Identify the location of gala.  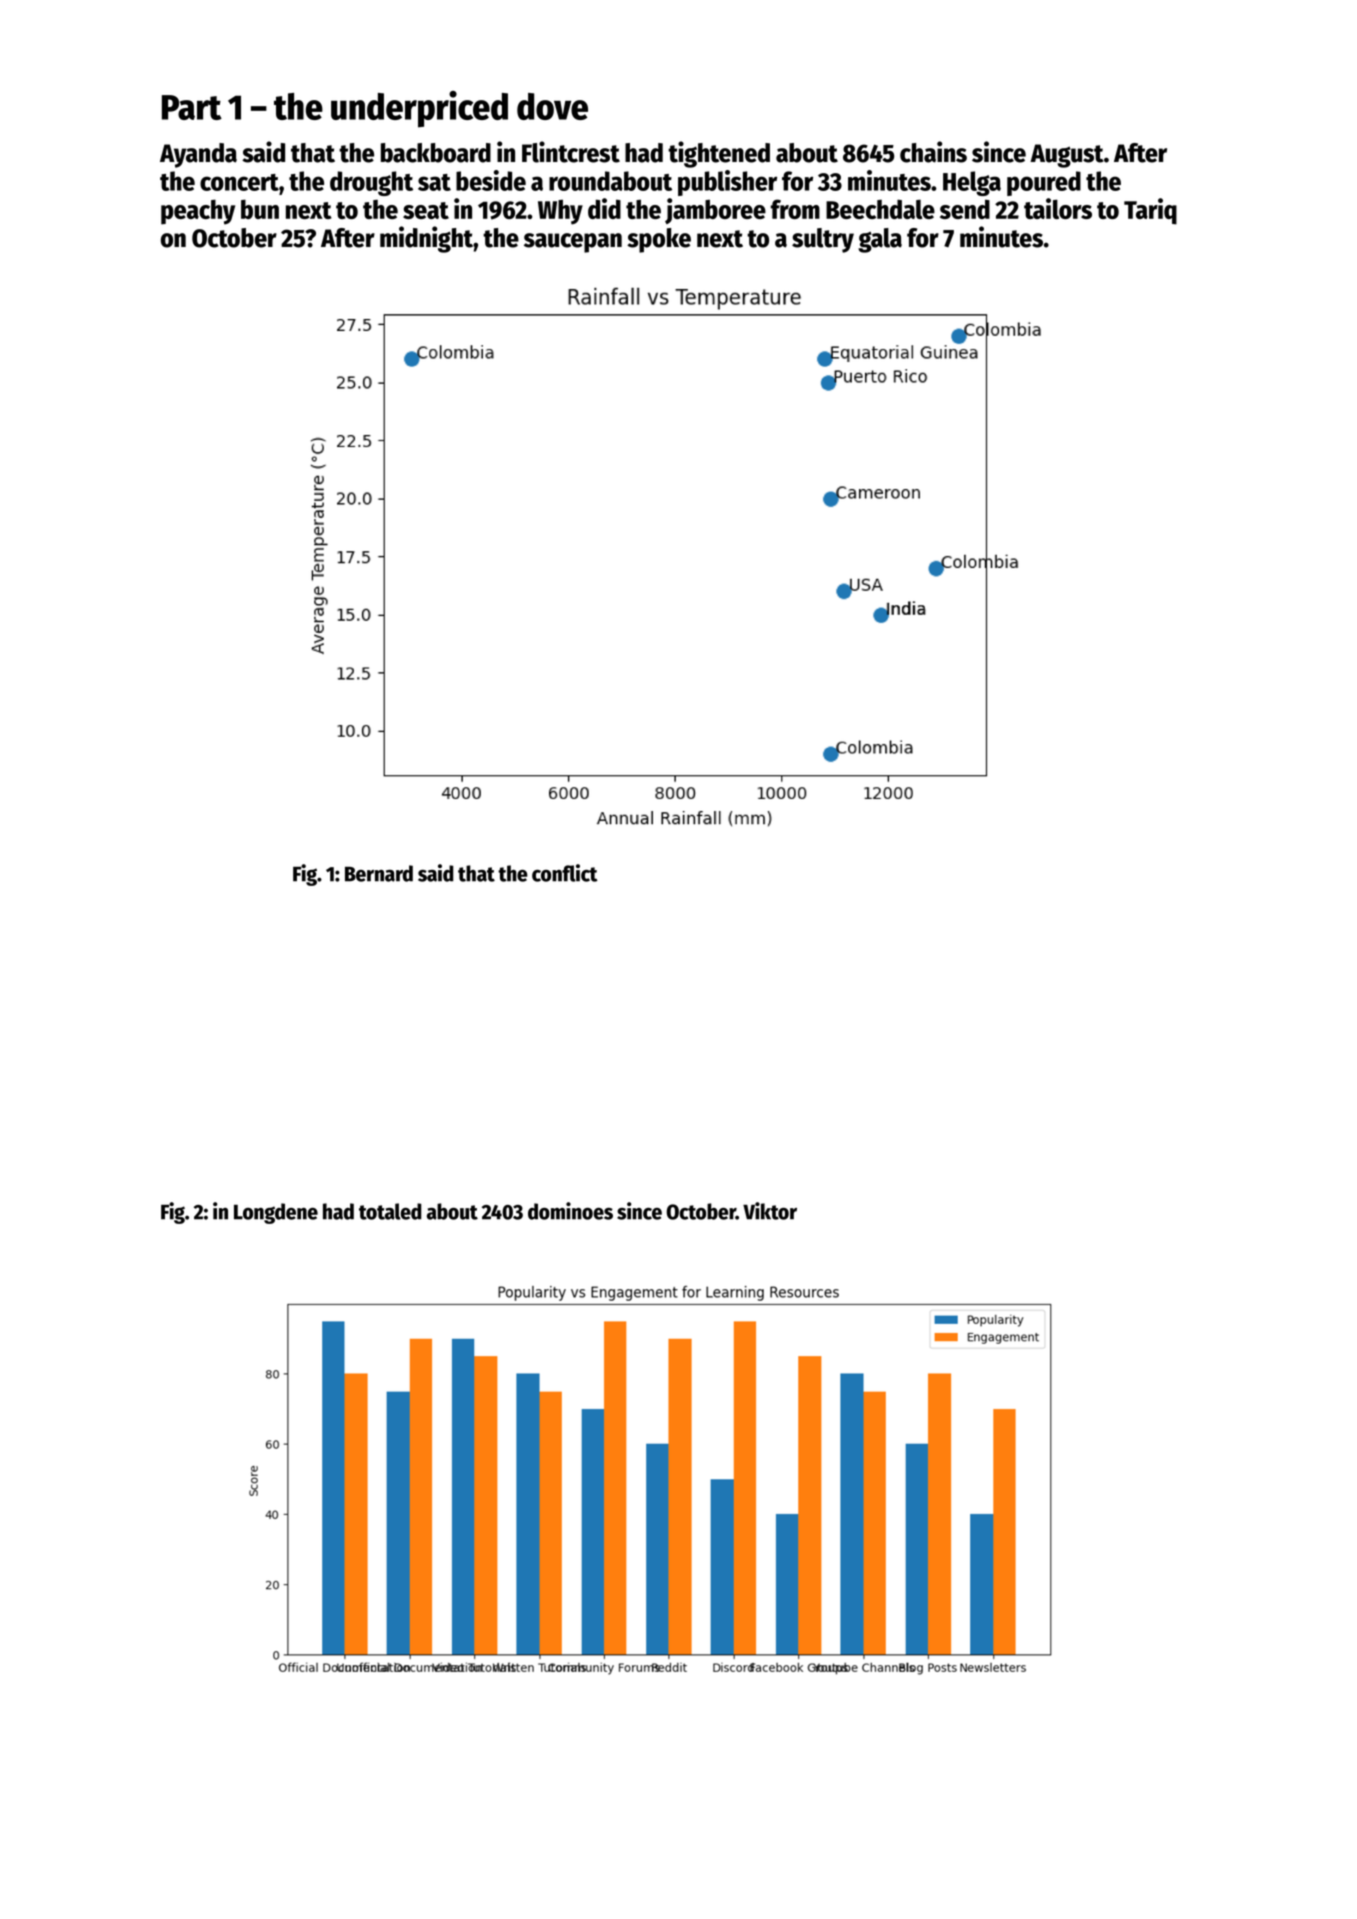
(880, 240).
